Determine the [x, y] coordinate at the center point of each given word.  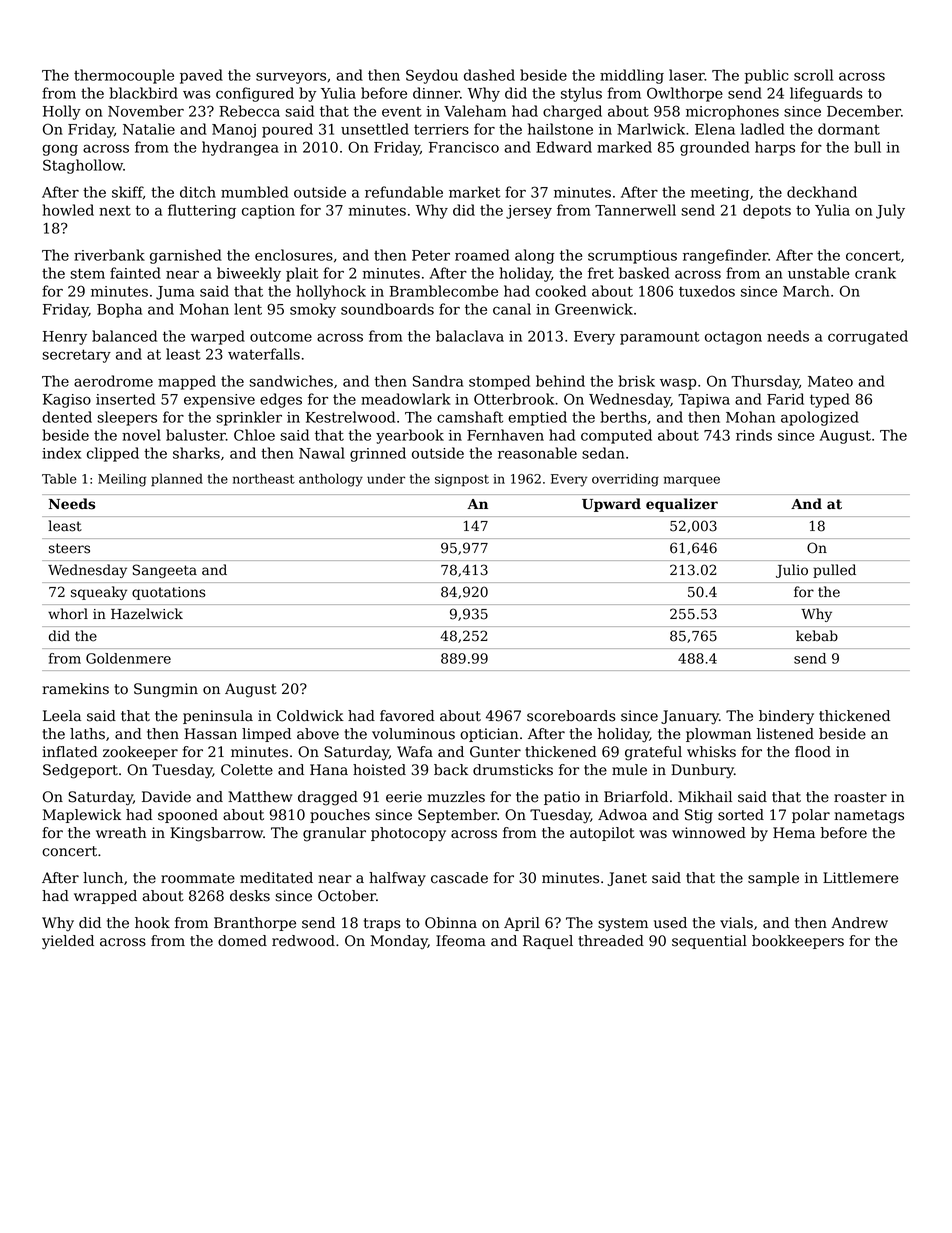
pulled [834, 571]
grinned [378, 454]
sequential [709, 942]
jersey [529, 212]
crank [875, 273]
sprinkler [249, 418]
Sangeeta [165, 571]
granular [334, 834]
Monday [399, 942]
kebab [817, 636]
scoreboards [571, 716]
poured [287, 130]
